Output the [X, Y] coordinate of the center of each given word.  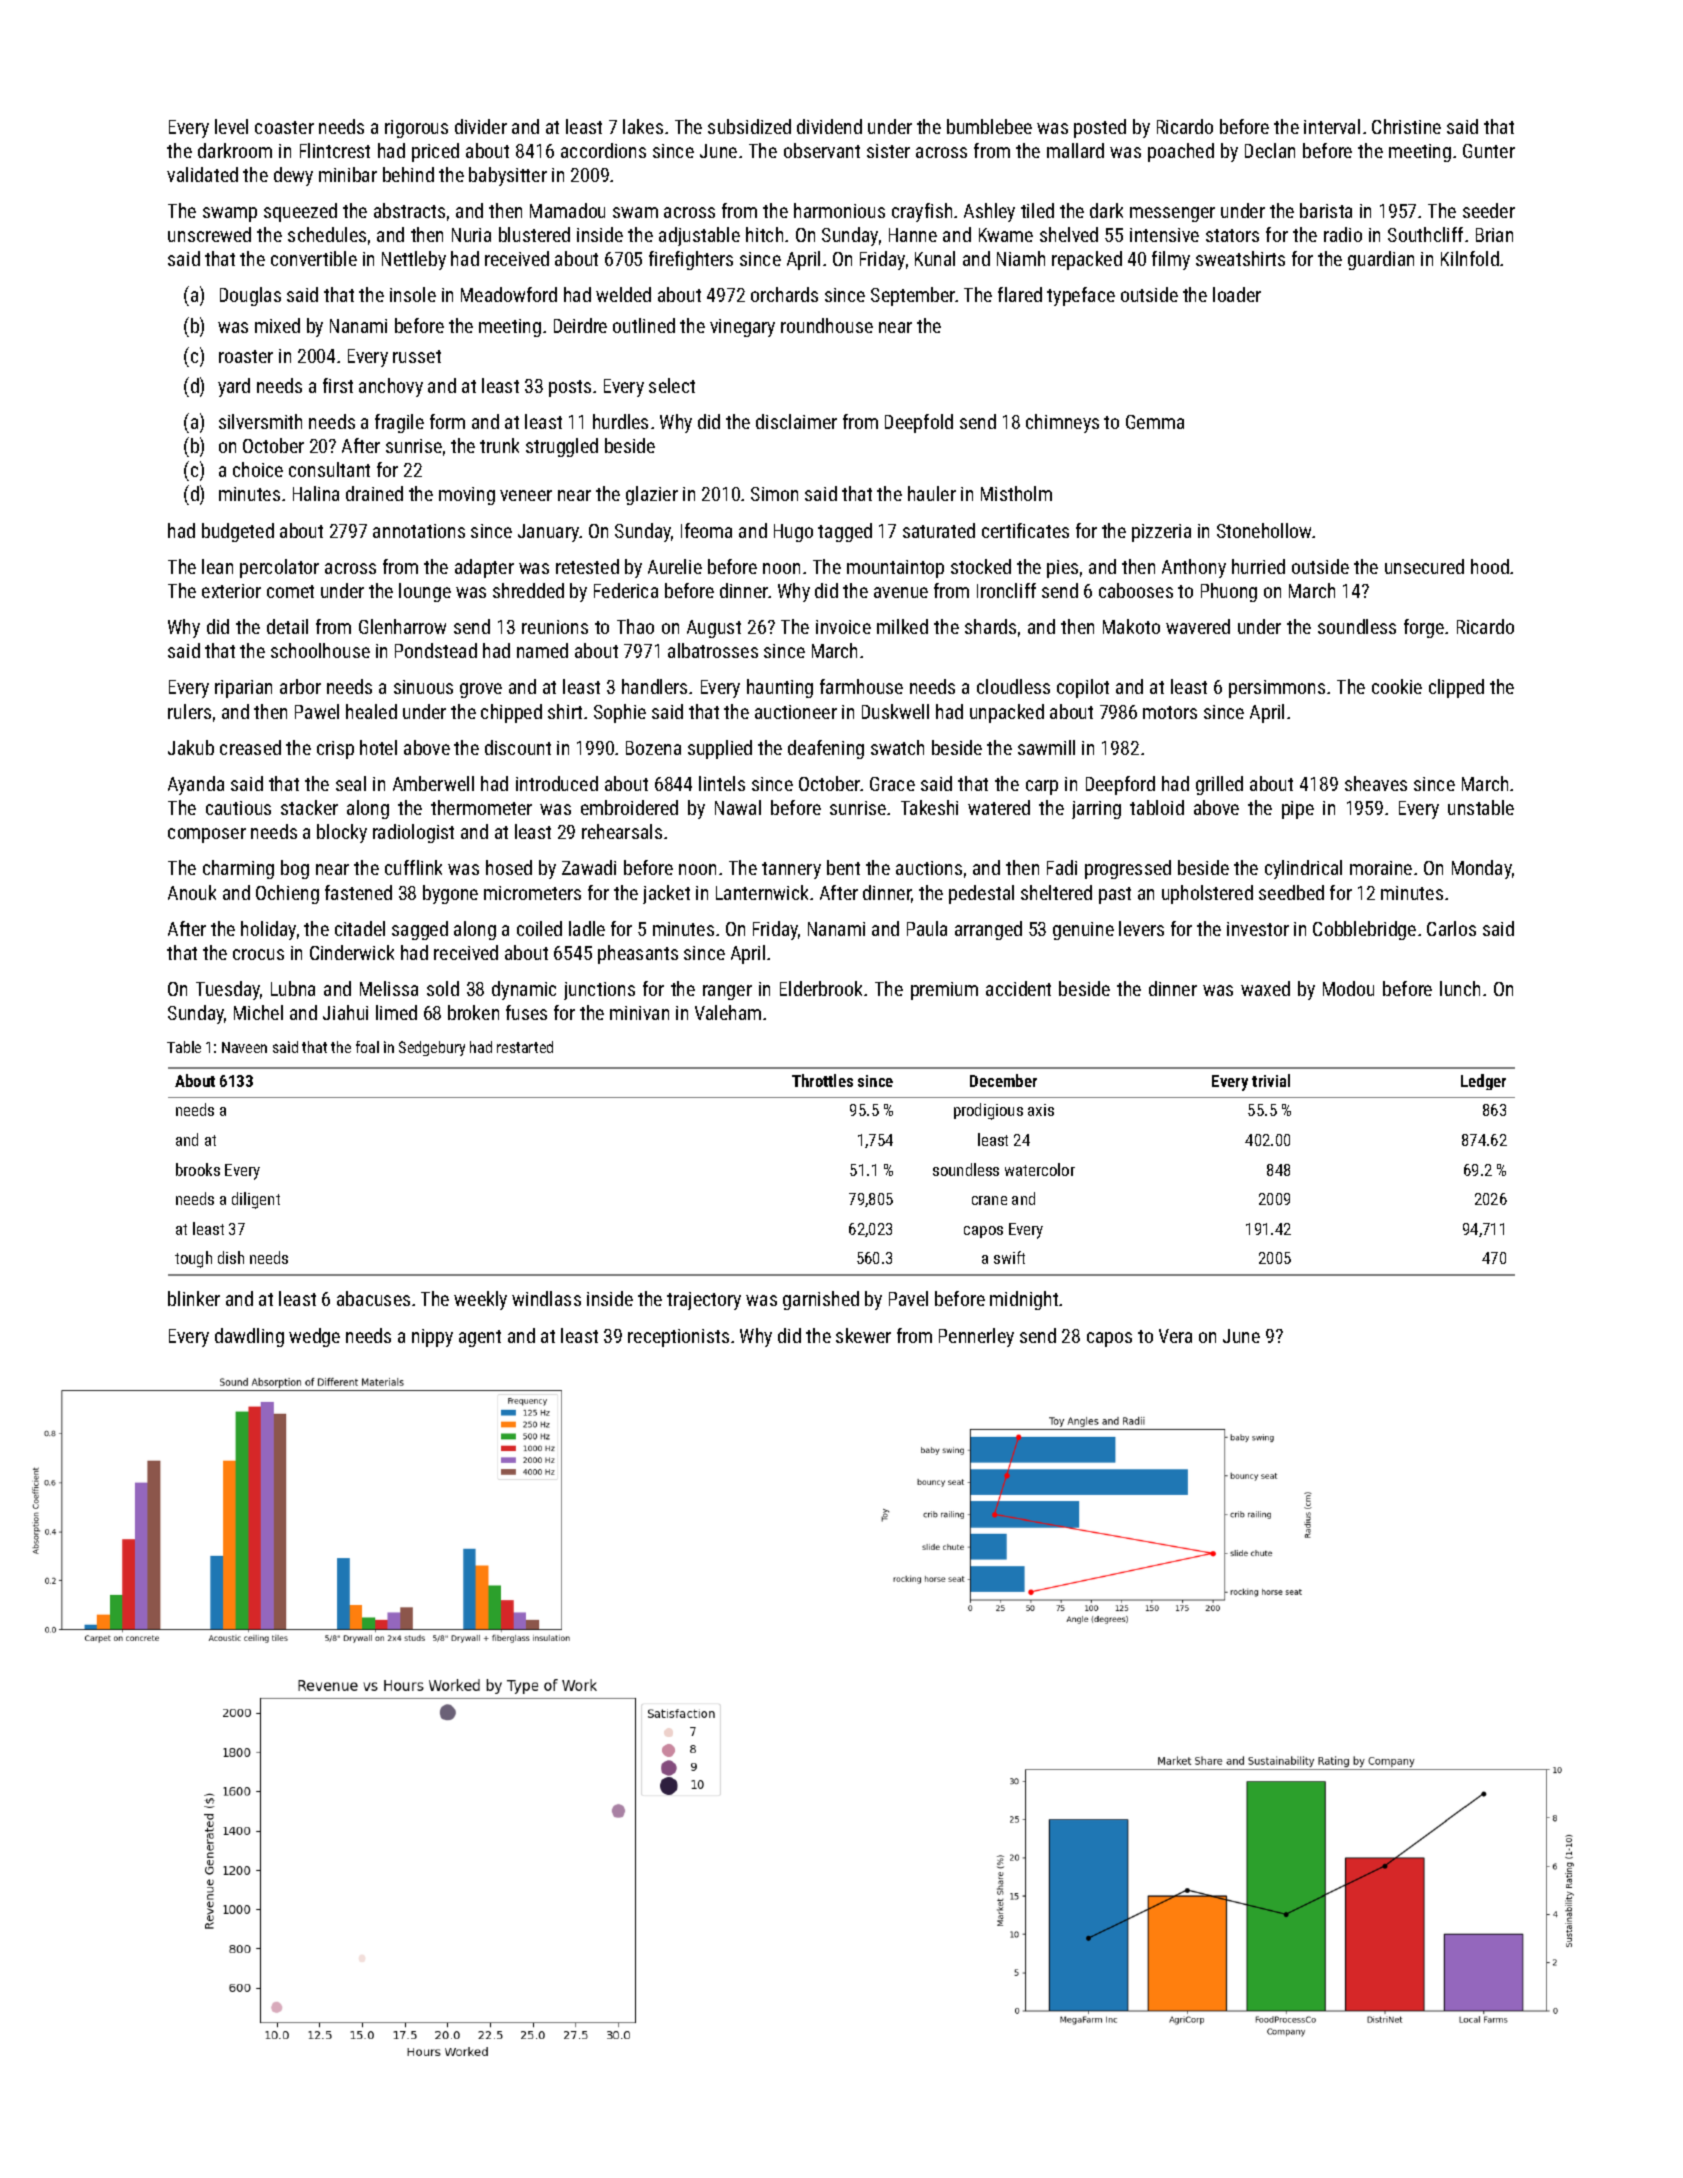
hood [1490, 566]
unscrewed [209, 234]
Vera [1175, 1336]
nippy [432, 1338]
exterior [231, 591]
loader [1237, 294]
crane [989, 1200]
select [672, 385]
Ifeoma [706, 530]
